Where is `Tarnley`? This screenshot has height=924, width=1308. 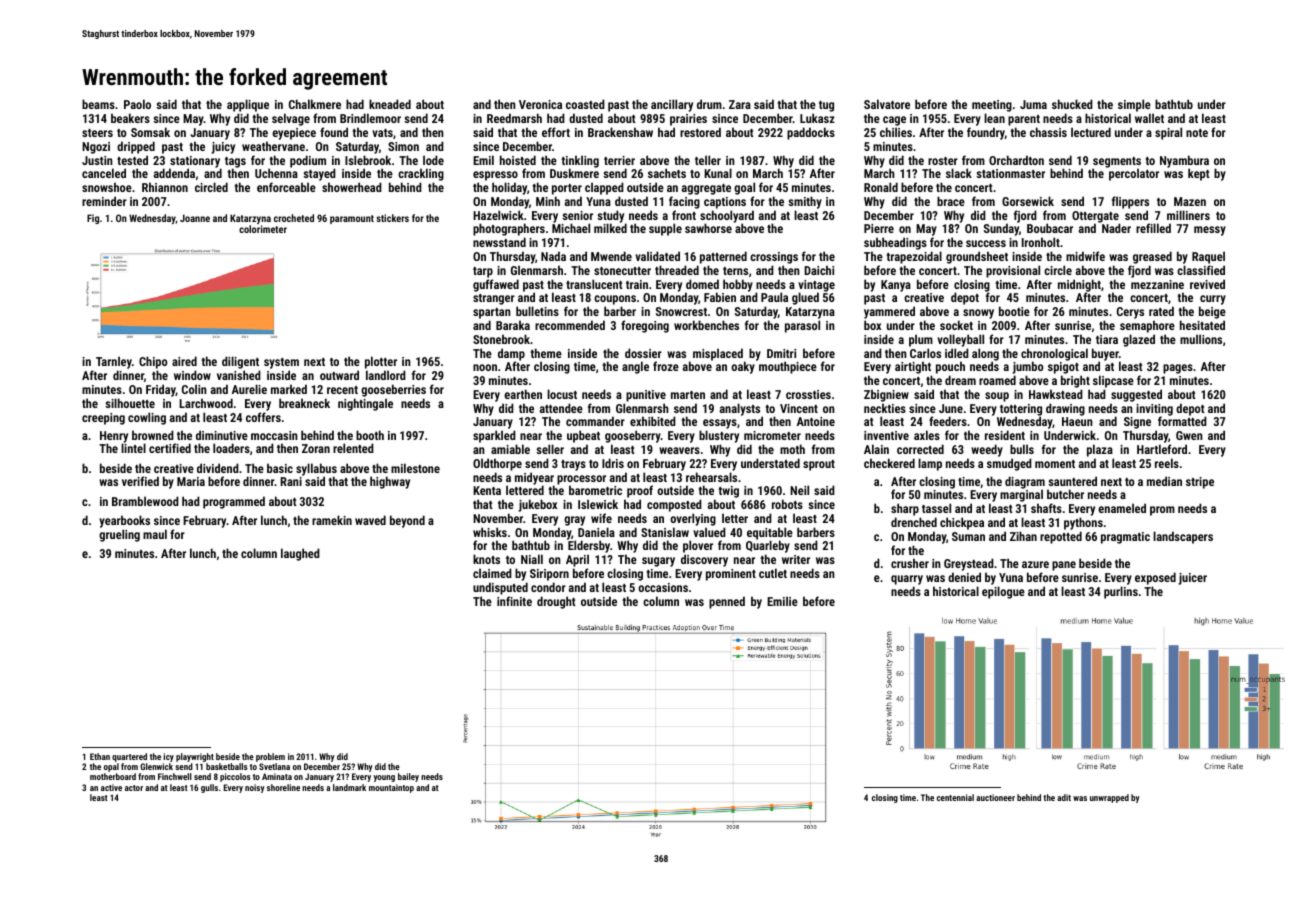 Tarnley is located at coordinates (114, 362).
